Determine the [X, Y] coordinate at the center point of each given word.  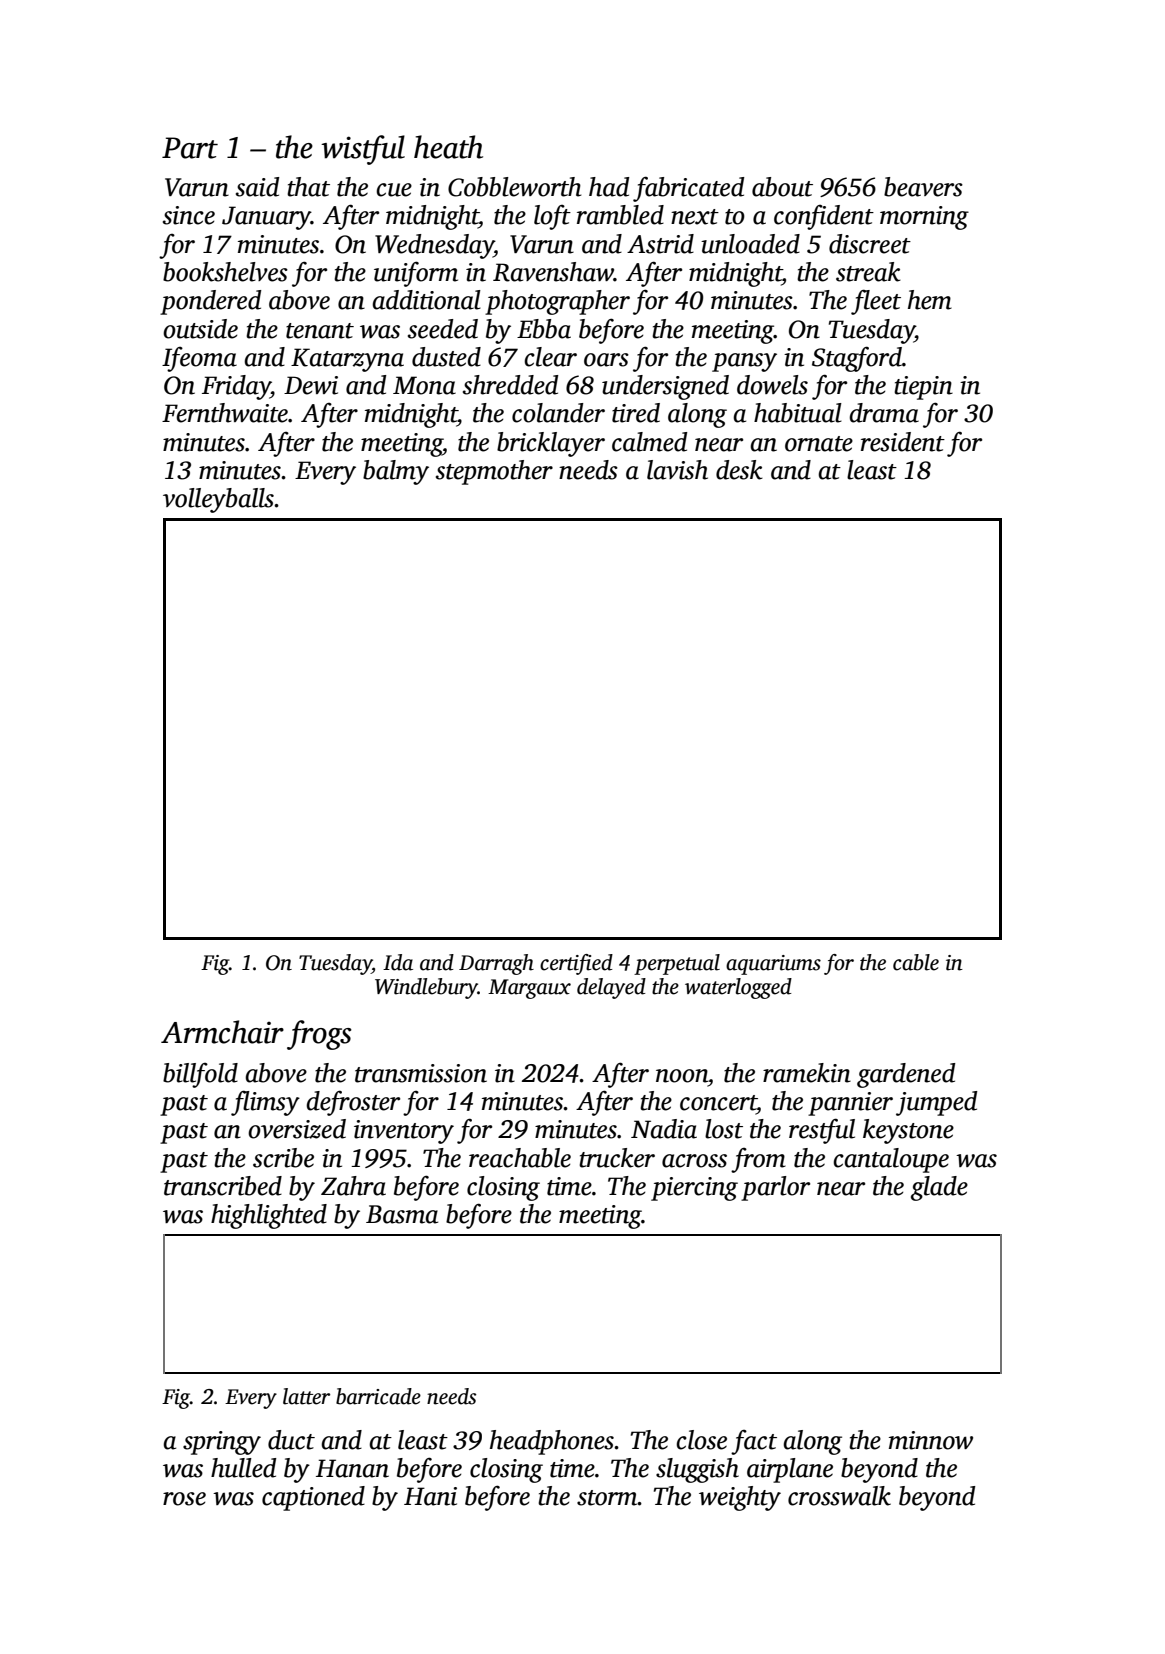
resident [903, 442]
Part [190, 148]
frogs [319, 1035]
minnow [931, 1440]
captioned [313, 1498]
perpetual [677, 964]
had [609, 187]
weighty [740, 1498]
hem [930, 300]
